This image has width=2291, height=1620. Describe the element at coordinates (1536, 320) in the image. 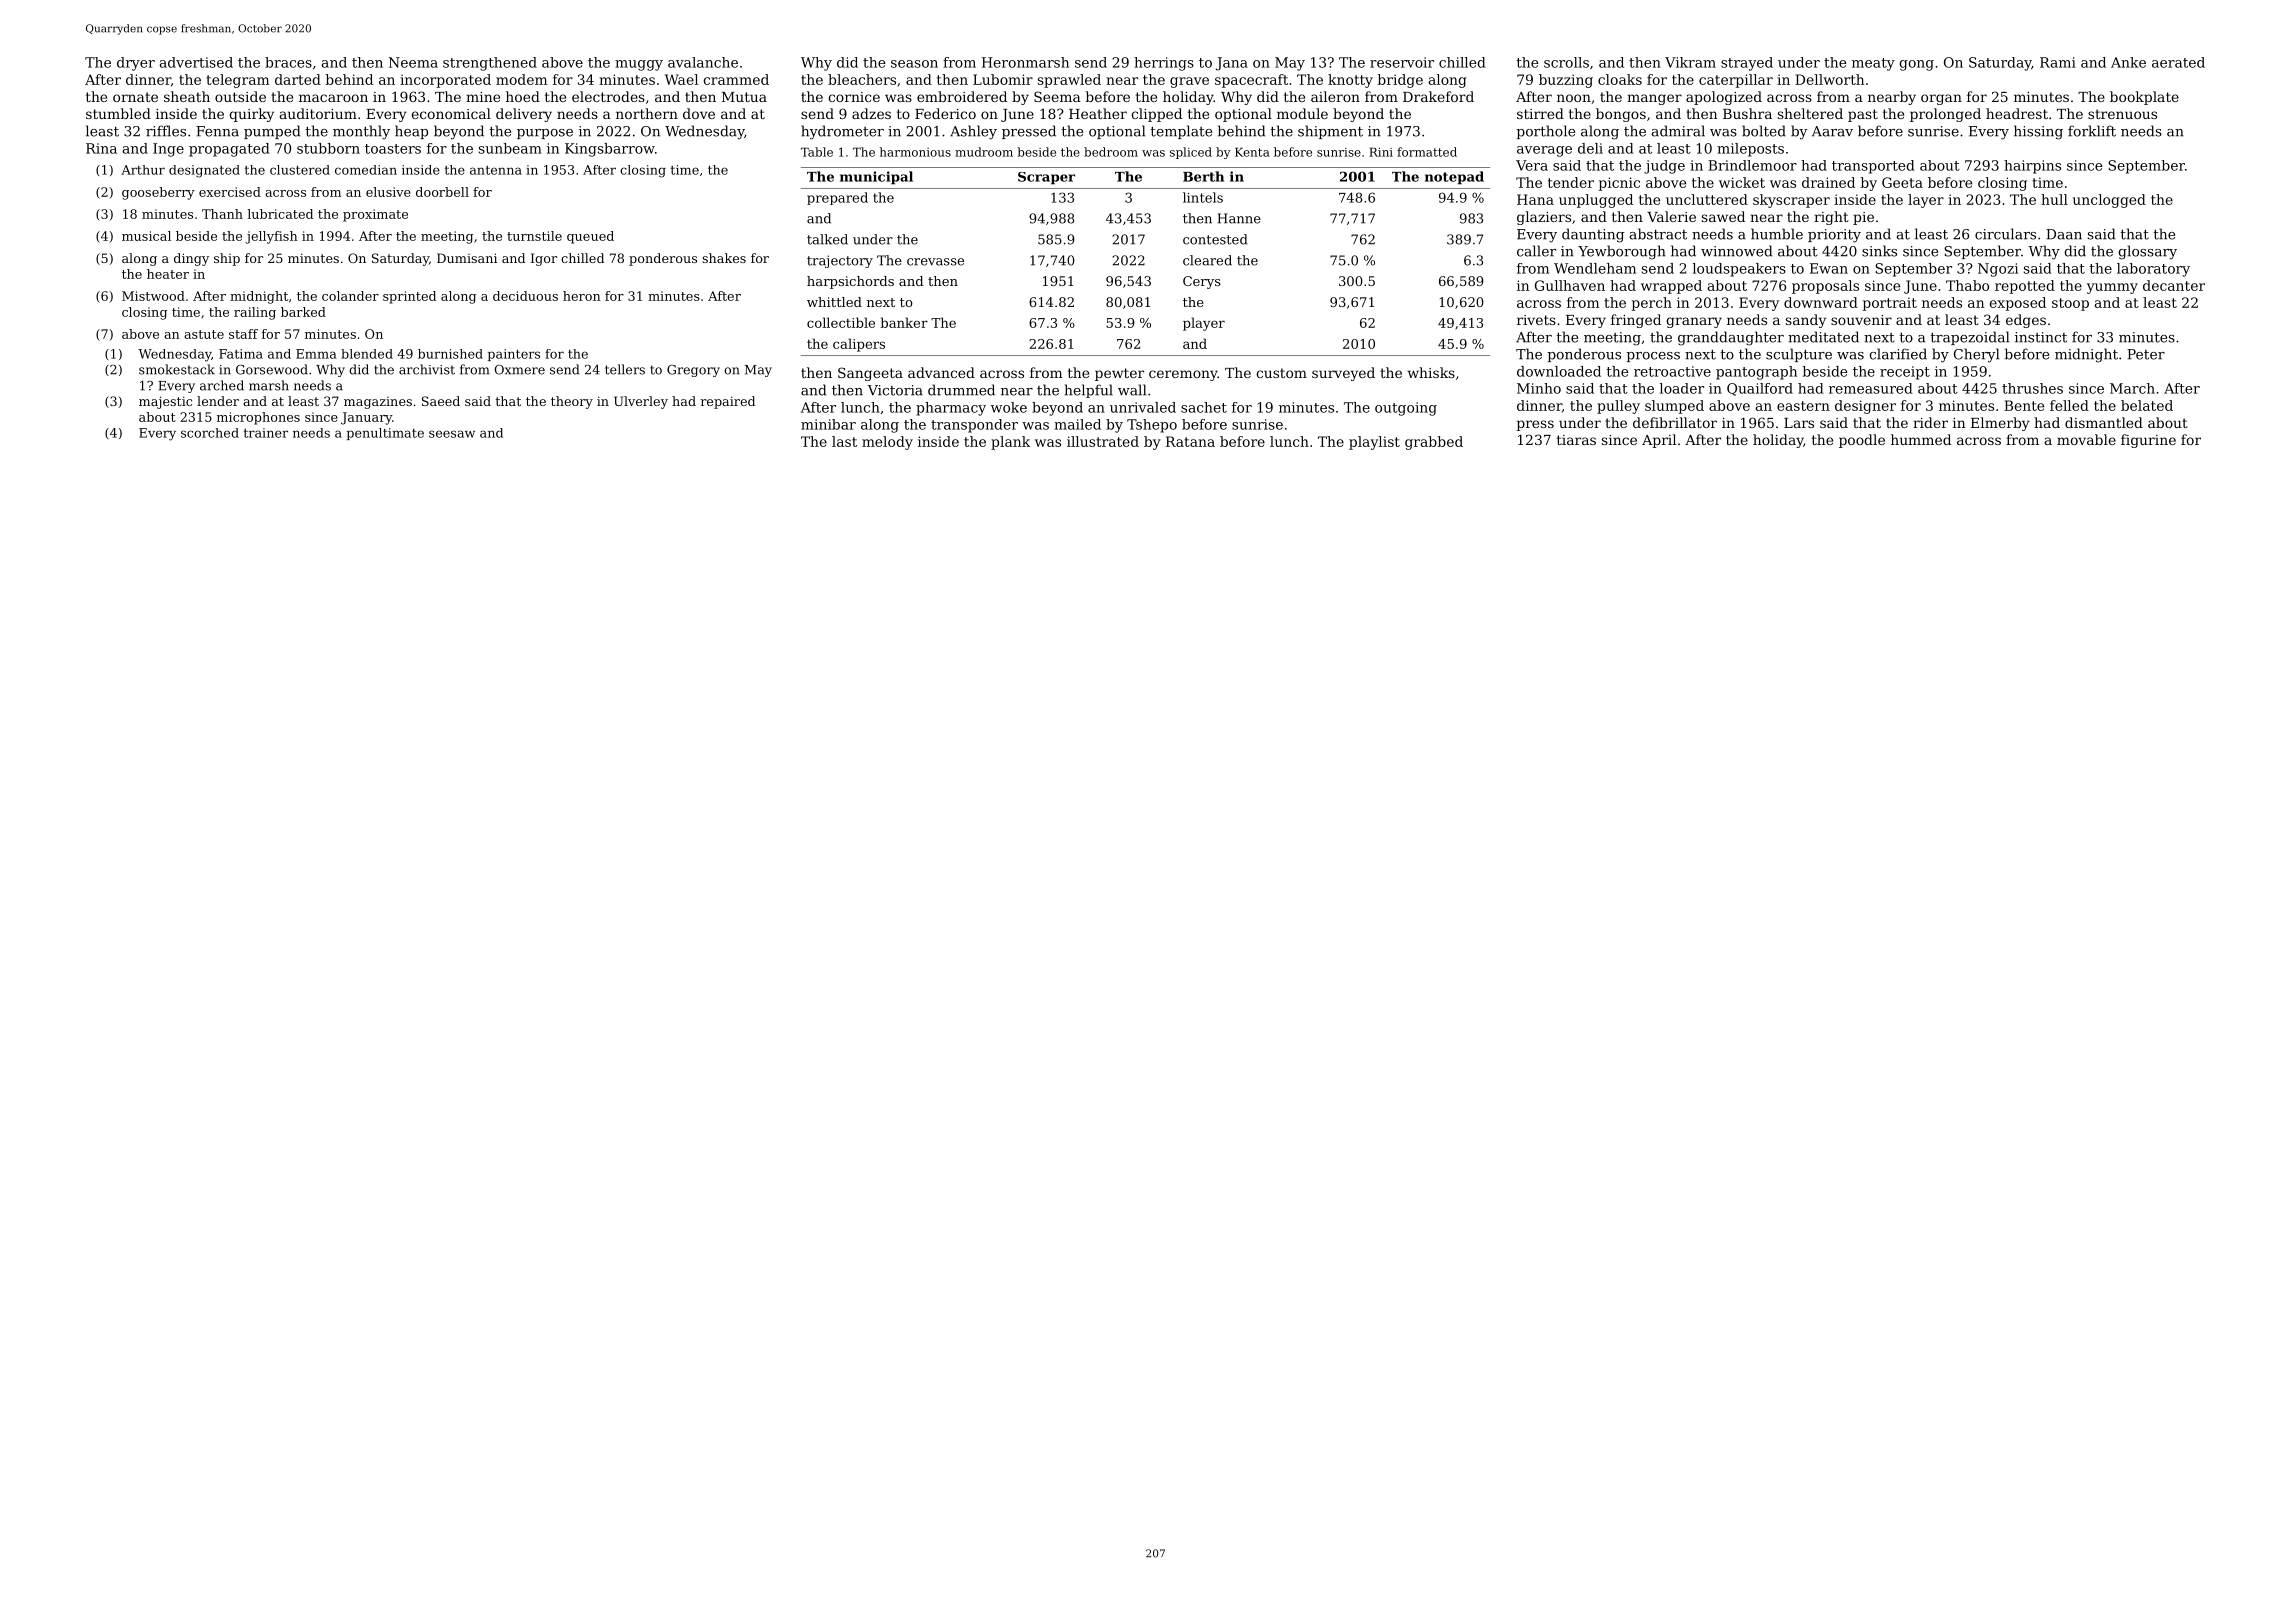

I see `rivets` at that location.
